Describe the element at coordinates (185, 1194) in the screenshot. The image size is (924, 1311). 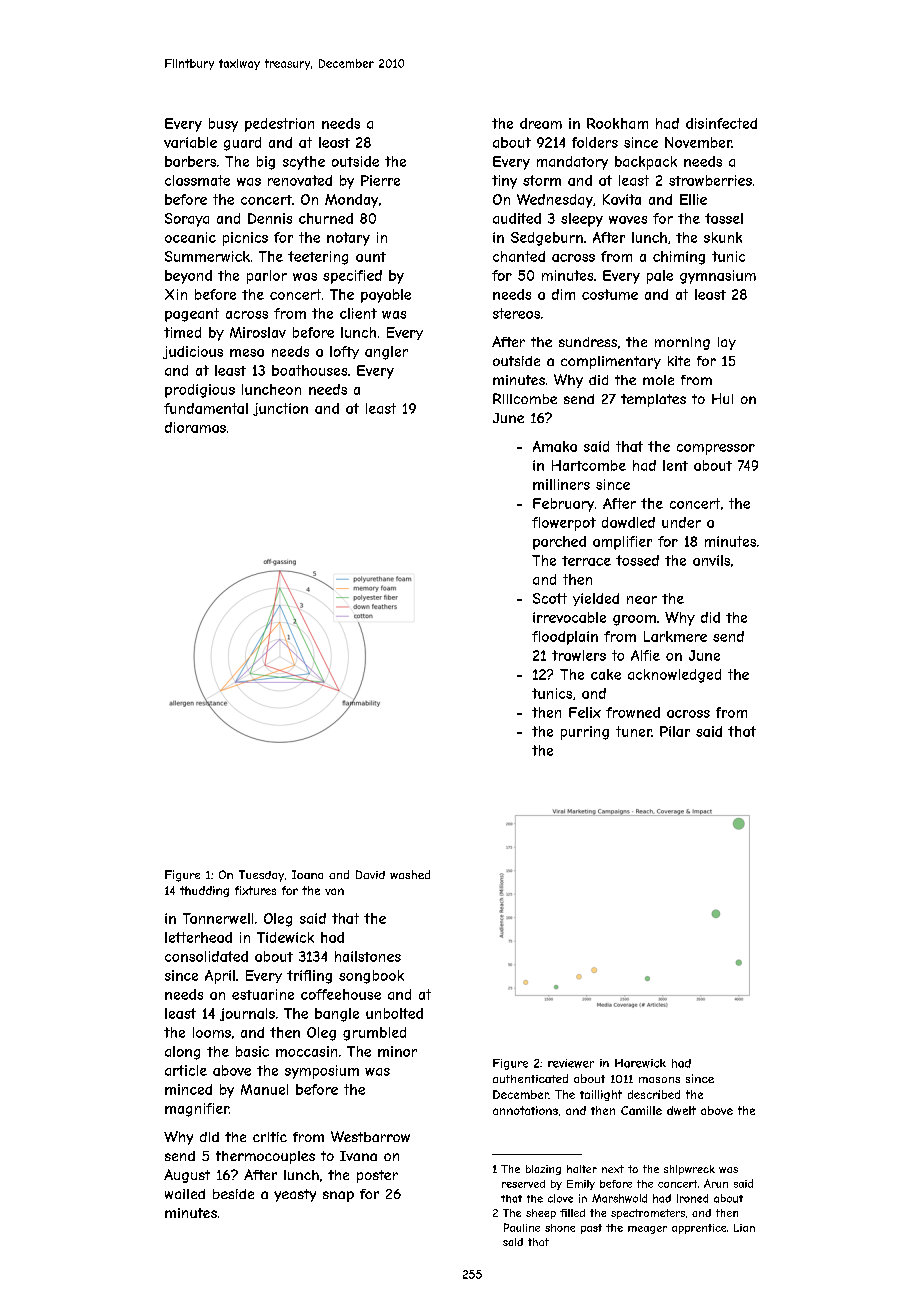
I see `wailed` at that location.
